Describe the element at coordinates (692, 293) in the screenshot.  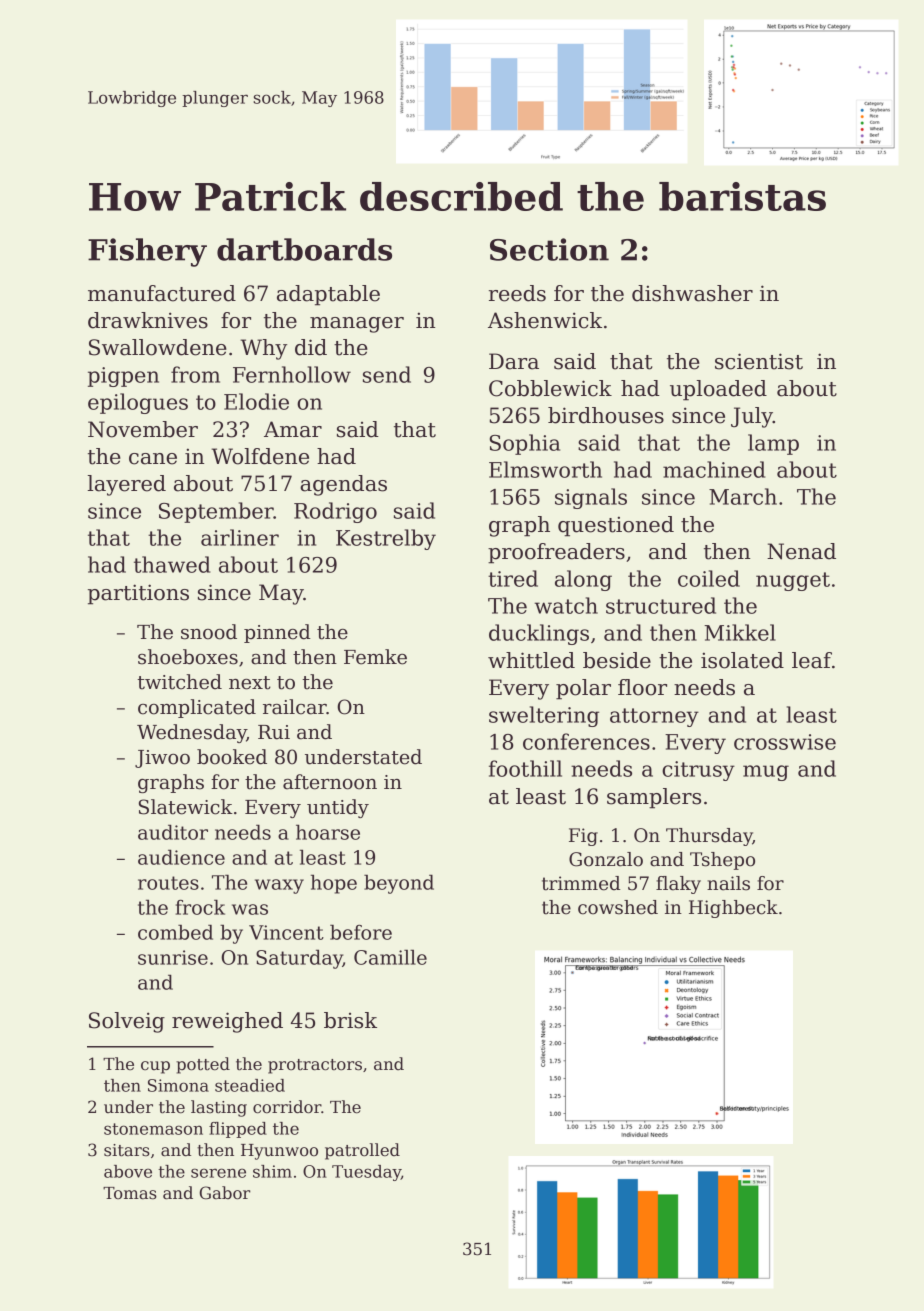
I see `dishwasher` at that location.
